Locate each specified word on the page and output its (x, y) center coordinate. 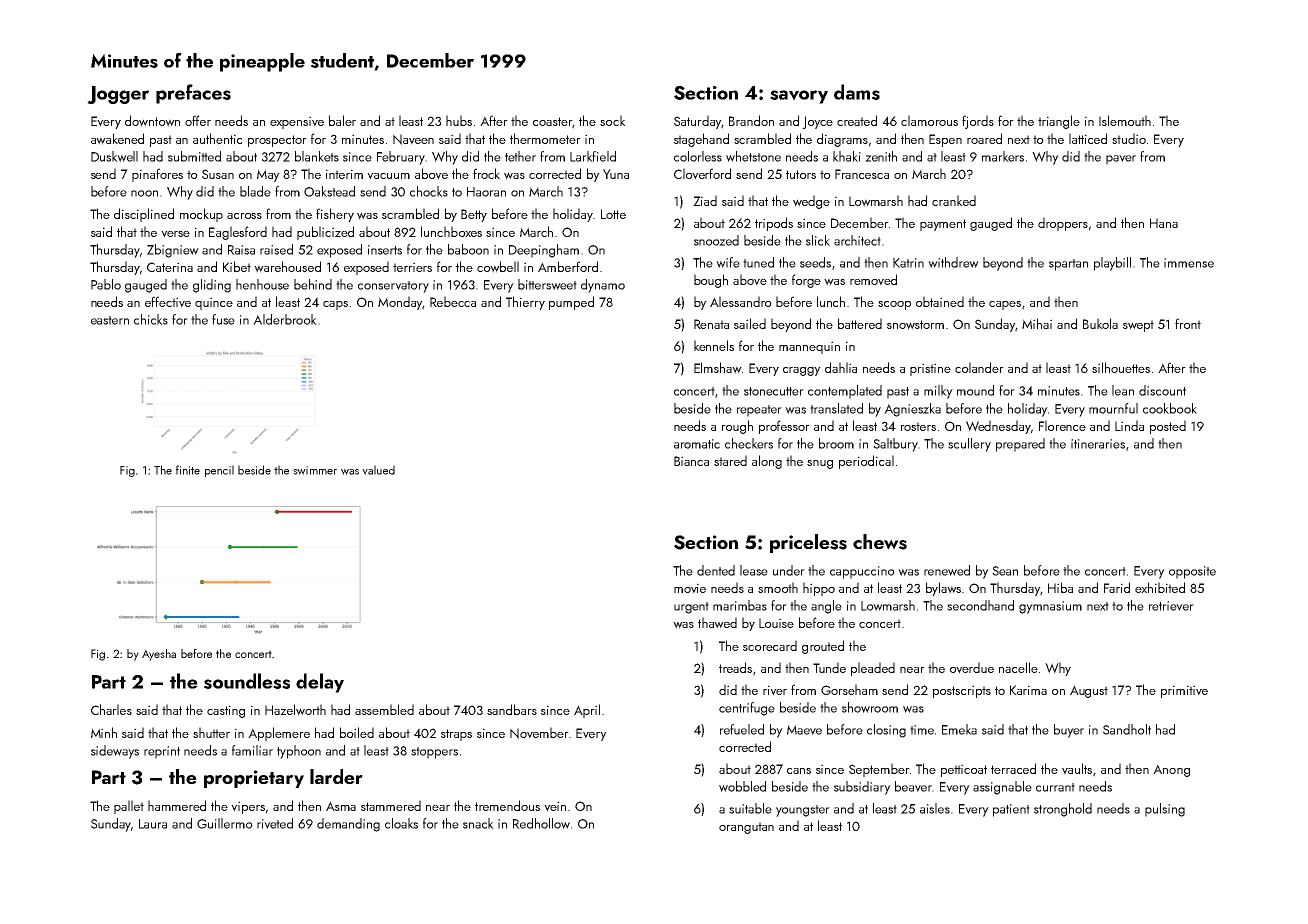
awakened (117, 139)
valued (378, 470)
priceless (808, 543)
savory (799, 97)
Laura (153, 824)
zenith (881, 156)
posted (1168, 427)
